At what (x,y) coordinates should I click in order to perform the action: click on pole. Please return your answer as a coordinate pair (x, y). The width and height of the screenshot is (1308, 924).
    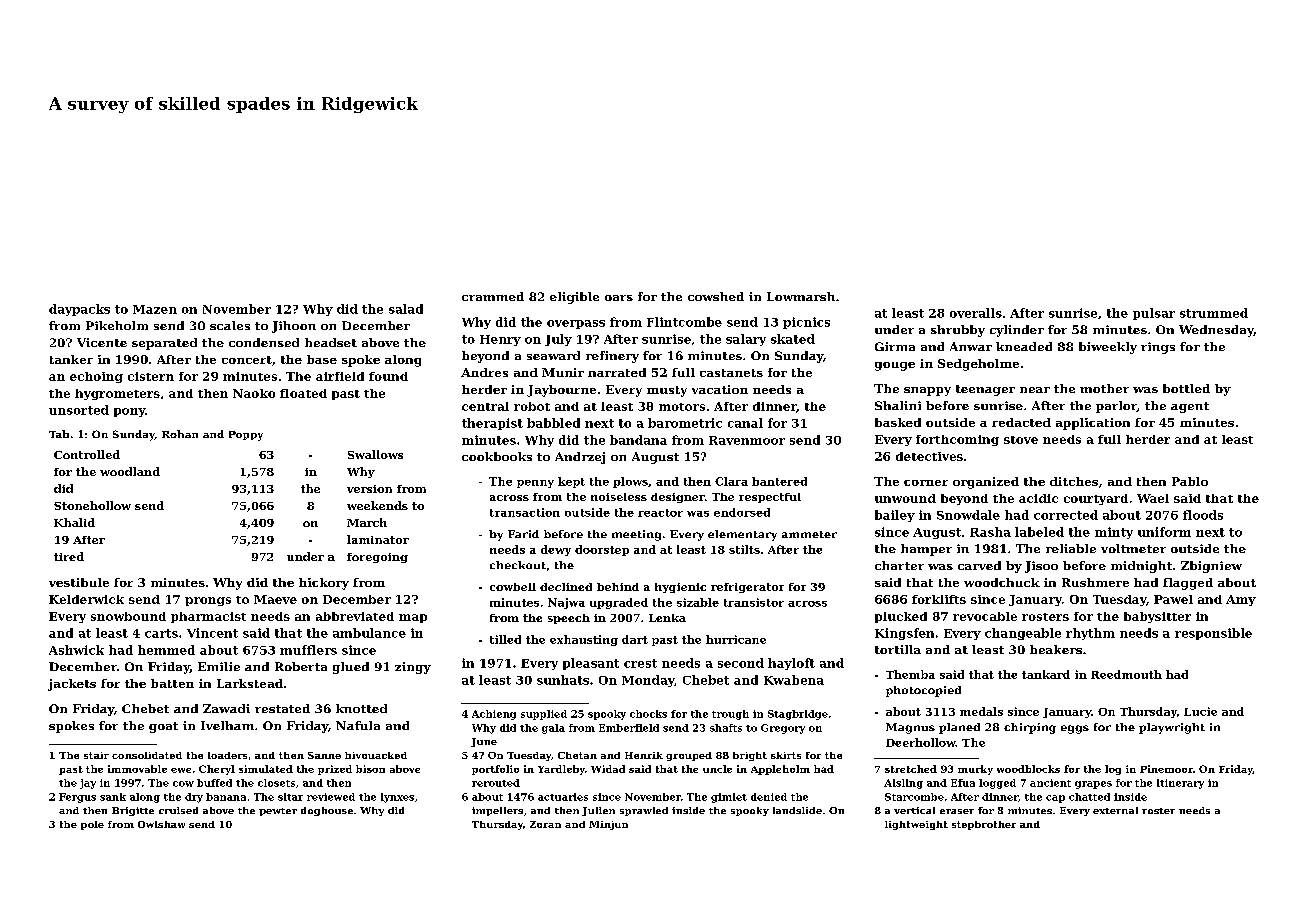
    Looking at the image, I should click on (92, 825).
